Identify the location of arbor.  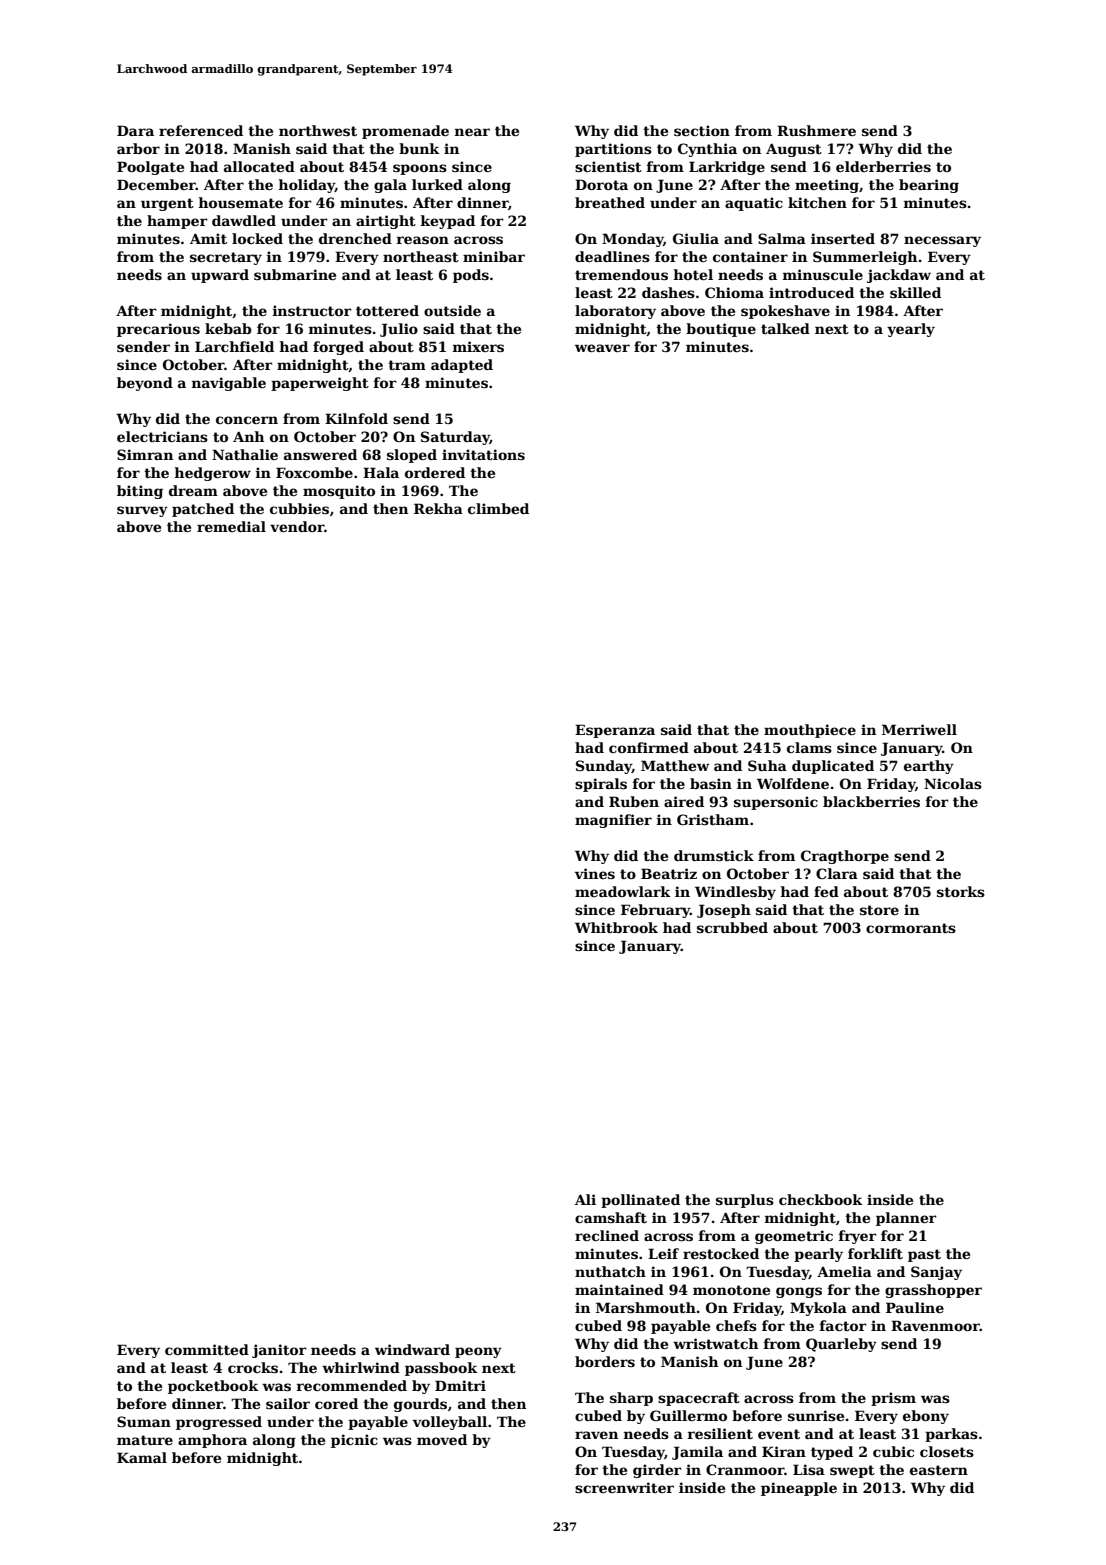
(138, 148).
